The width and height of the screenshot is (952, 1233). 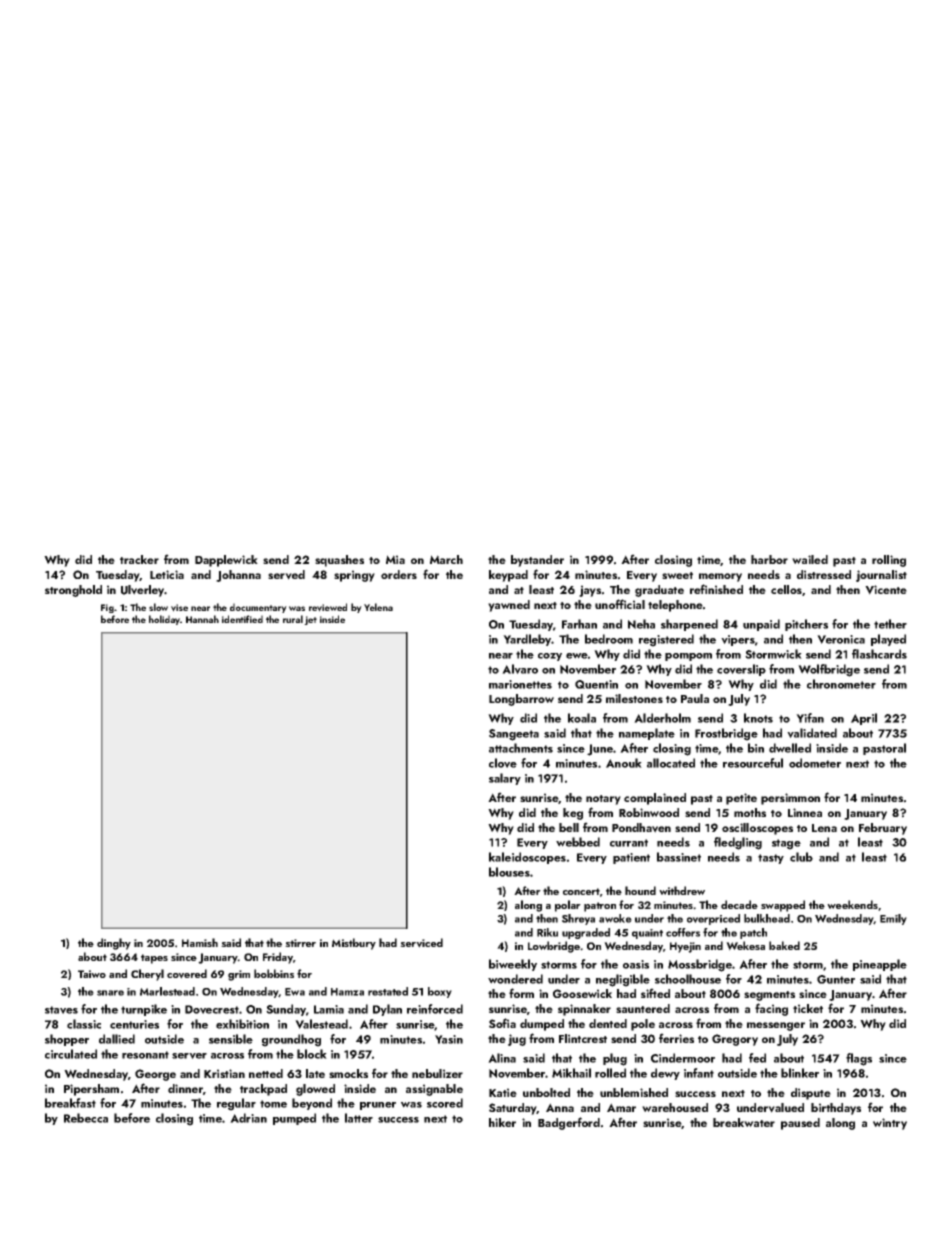 What do you see at coordinates (505, 779) in the screenshot?
I see `salary` at bounding box center [505, 779].
